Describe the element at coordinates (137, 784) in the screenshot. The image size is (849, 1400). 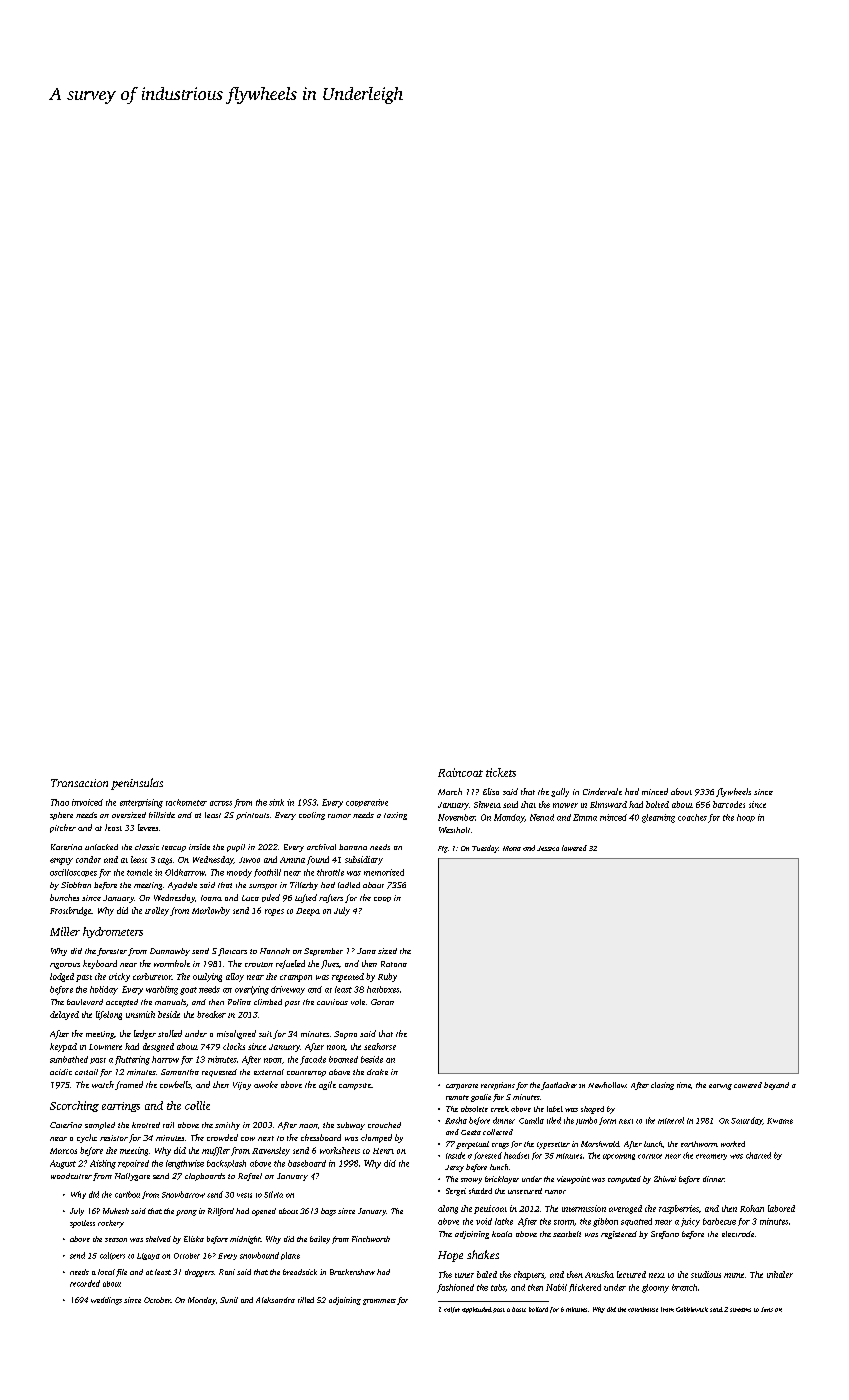
I see `peninsulas` at that location.
